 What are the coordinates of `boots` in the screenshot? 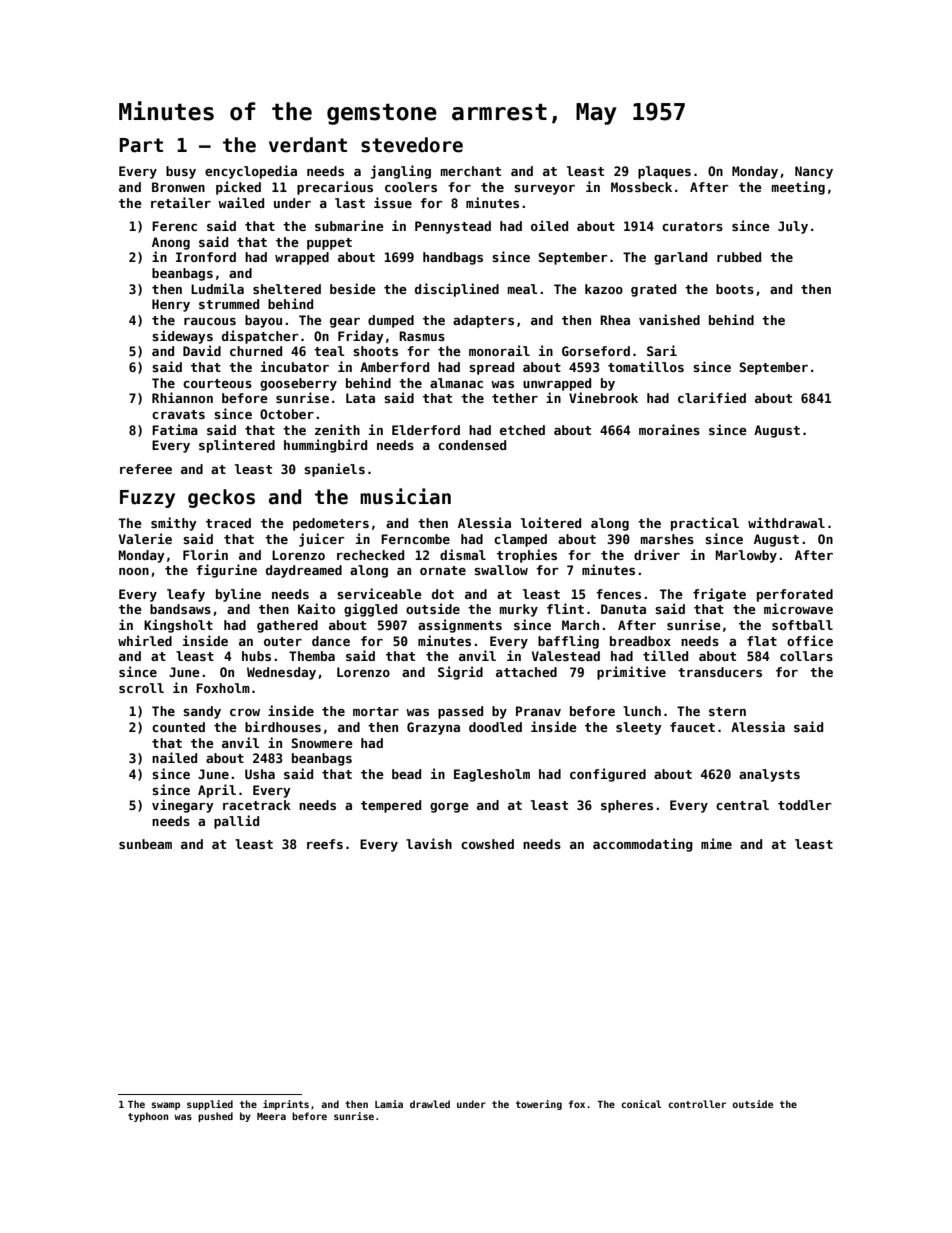 It's located at (735, 289).
